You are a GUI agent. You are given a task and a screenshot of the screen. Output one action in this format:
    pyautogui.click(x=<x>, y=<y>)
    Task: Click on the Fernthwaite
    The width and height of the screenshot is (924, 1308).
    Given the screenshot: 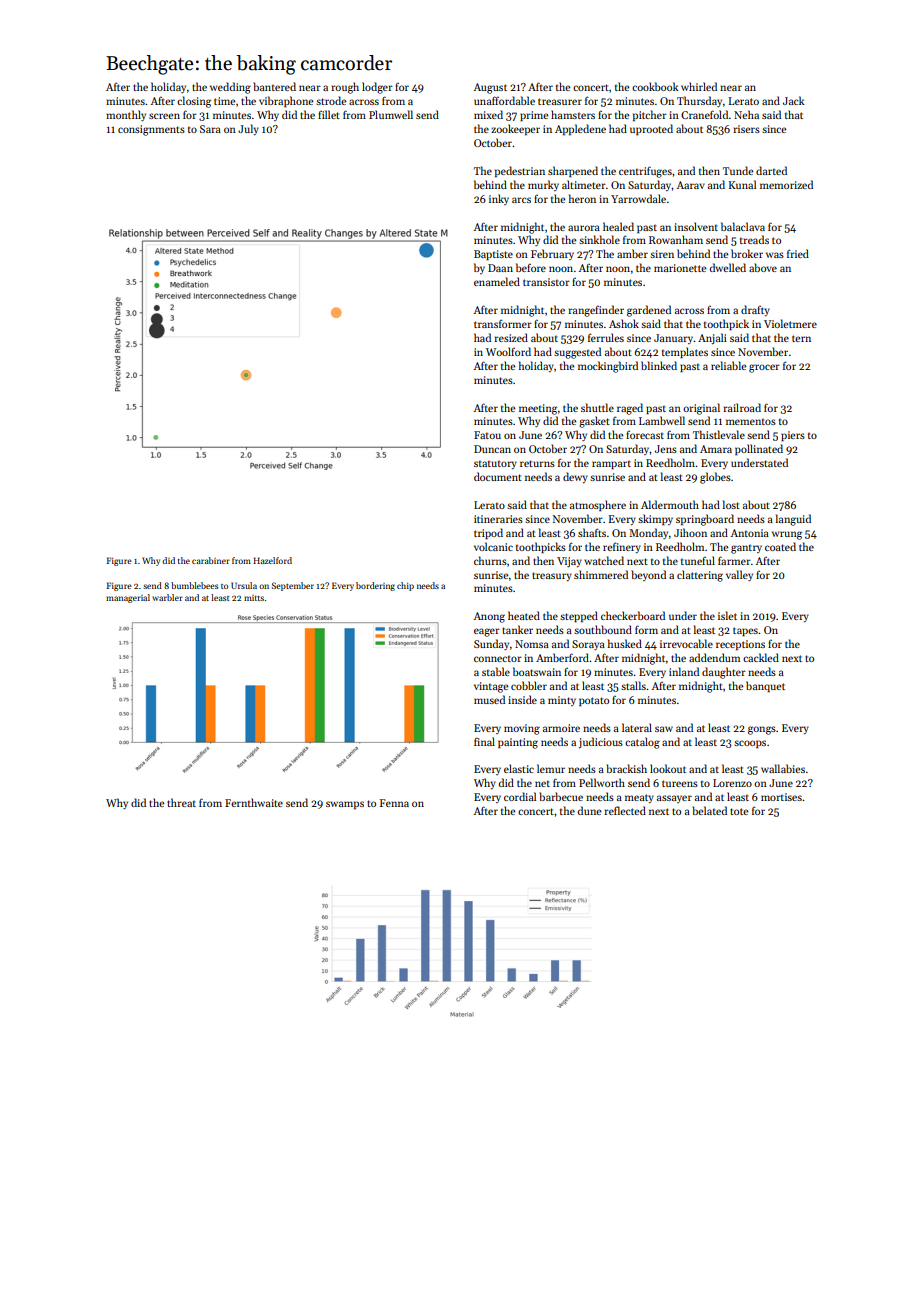 What is the action you would take?
    pyautogui.click(x=254, y=802)
